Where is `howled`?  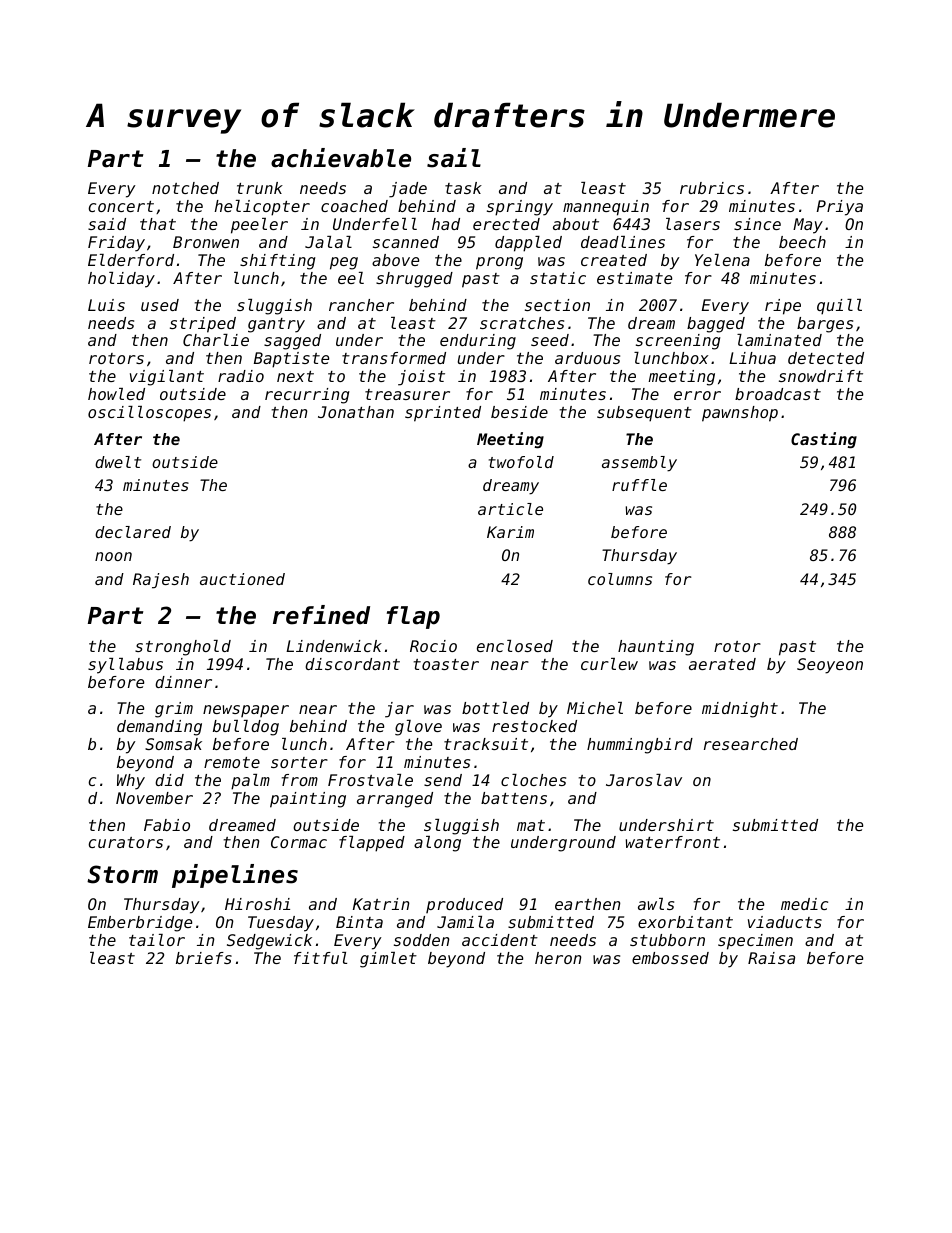 howled is located at coordinates (116, 394).
